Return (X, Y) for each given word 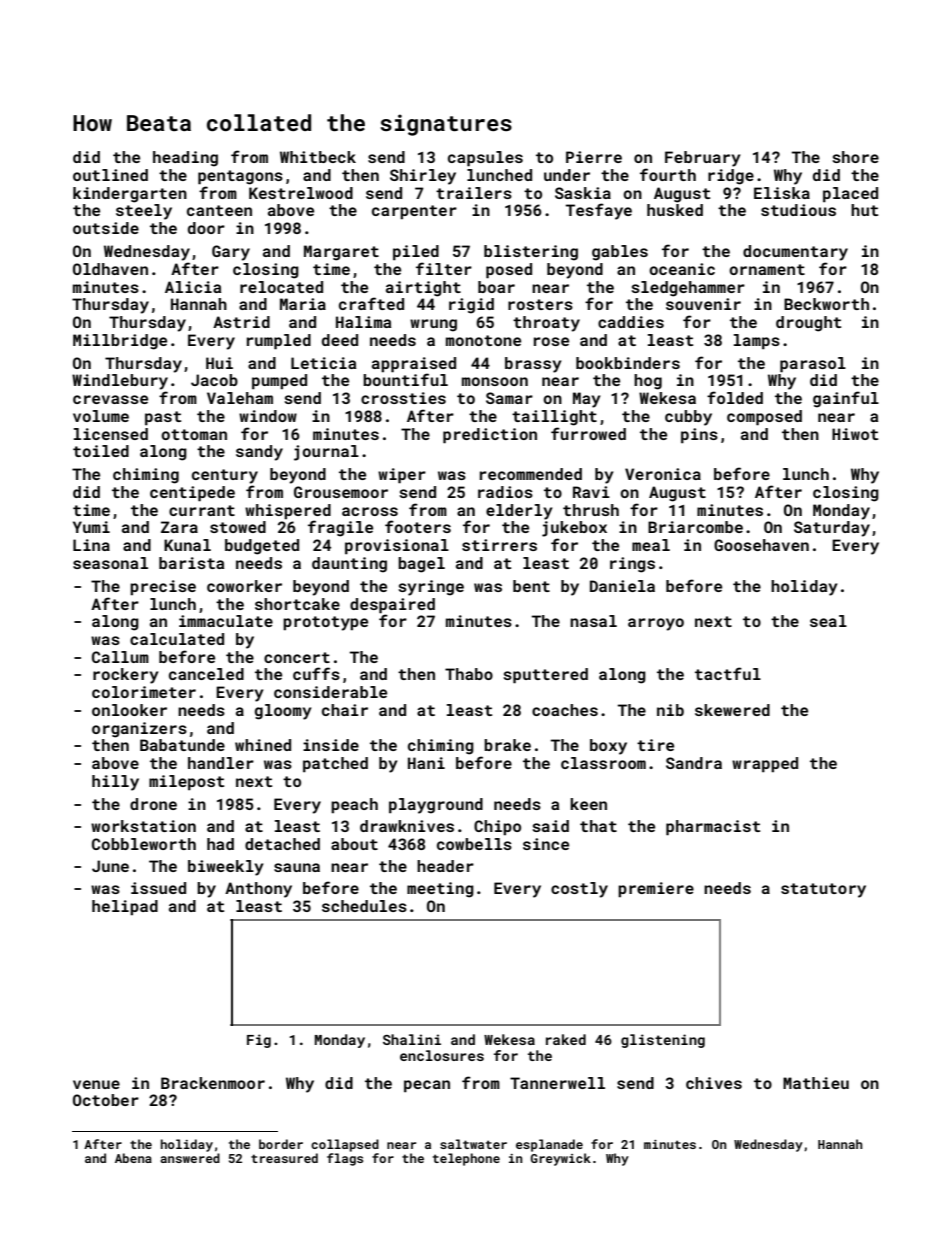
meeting (440, 890)
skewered (732, 710)
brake (507, 745)
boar (496, 287)
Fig (259, 1041)
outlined (110, 175)
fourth (668, 174)
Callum (120, 657)
